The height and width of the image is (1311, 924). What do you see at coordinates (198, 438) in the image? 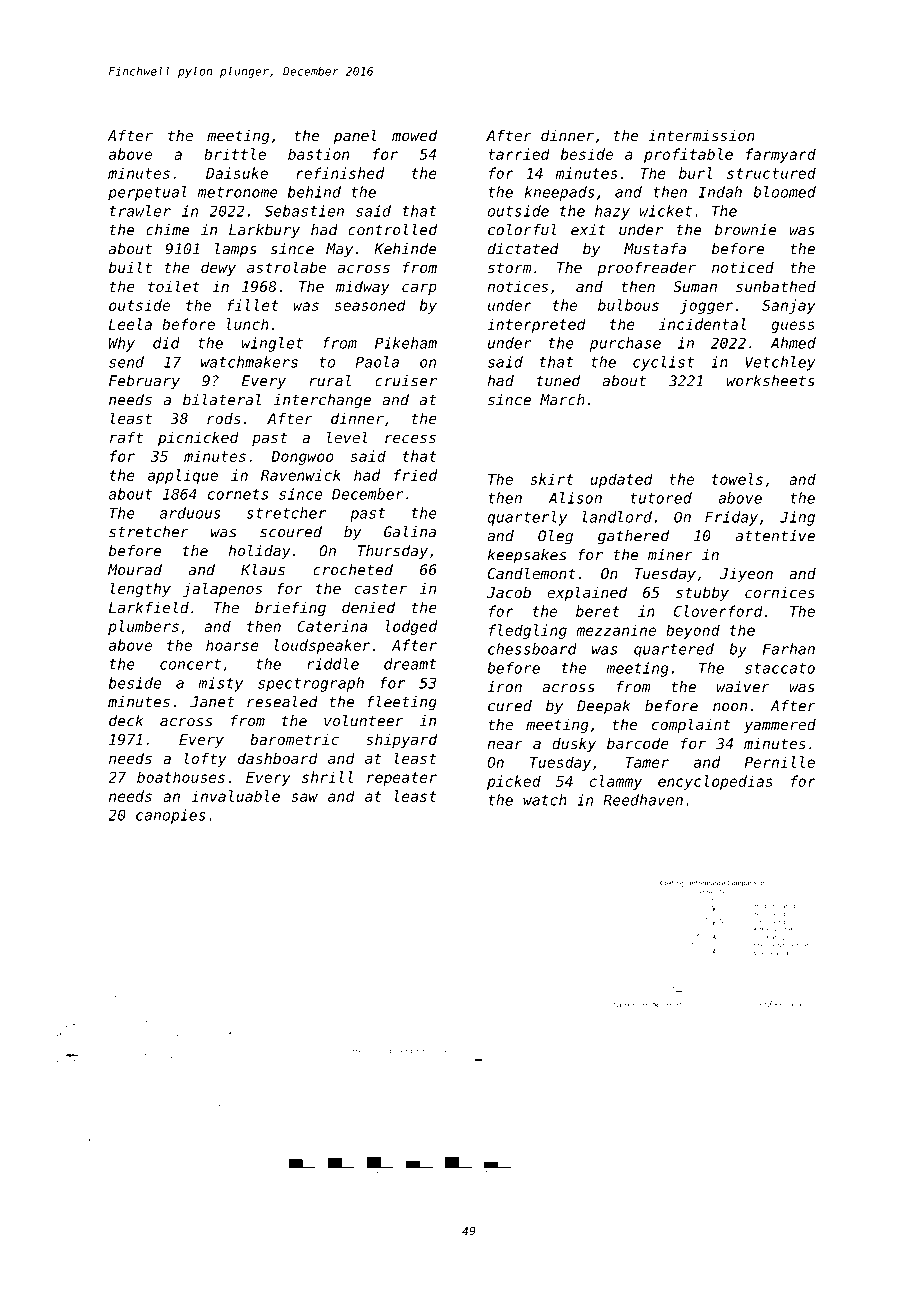
I see `picnicked` at bounding box center [198, 438].
